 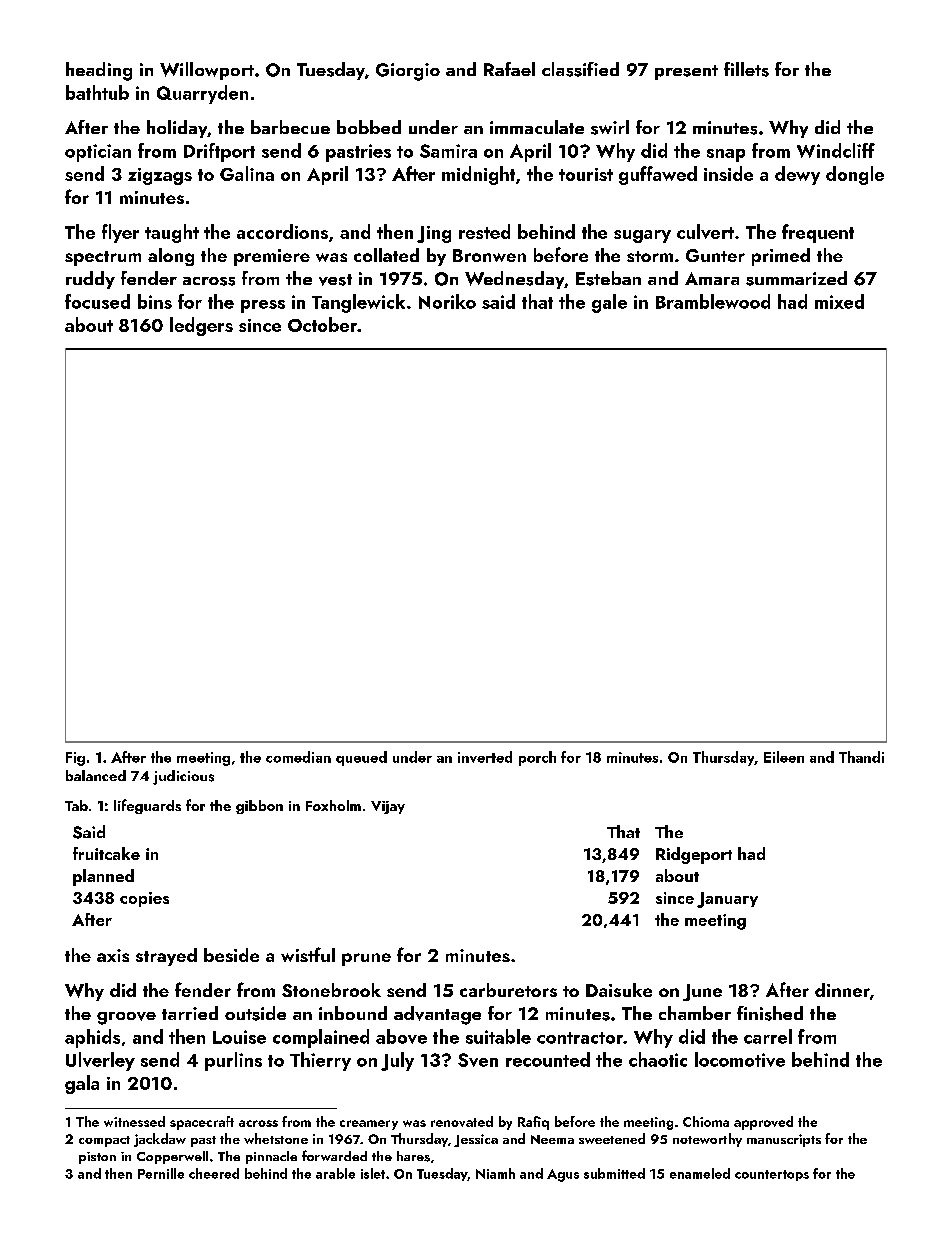 I want to click on gale, so click(x=609, y=303).
